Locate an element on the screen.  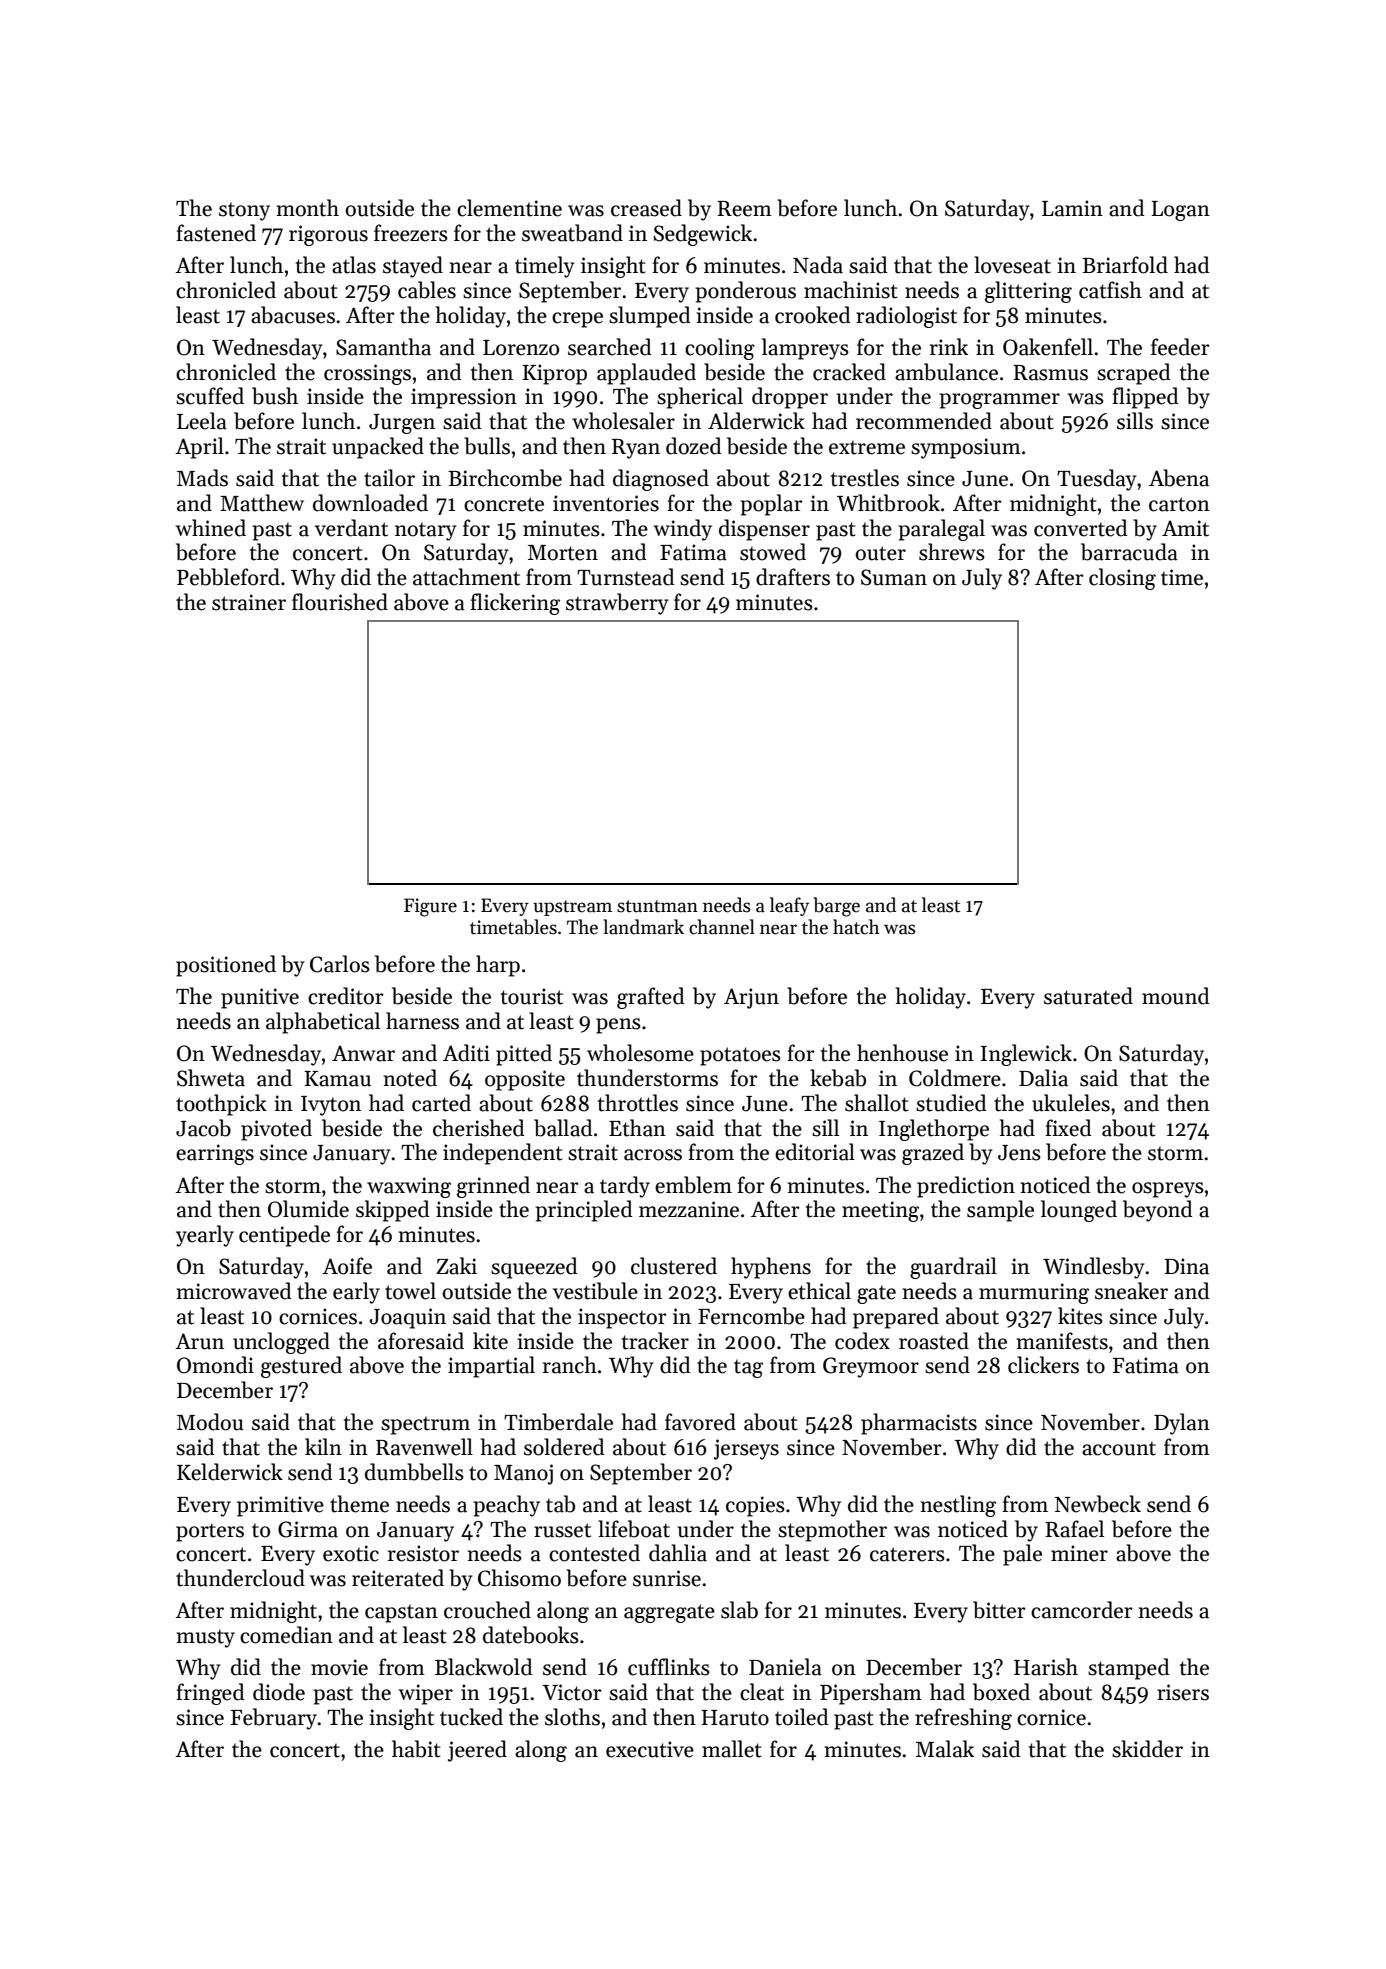
Samantha is located at coordinates (383, 347).
